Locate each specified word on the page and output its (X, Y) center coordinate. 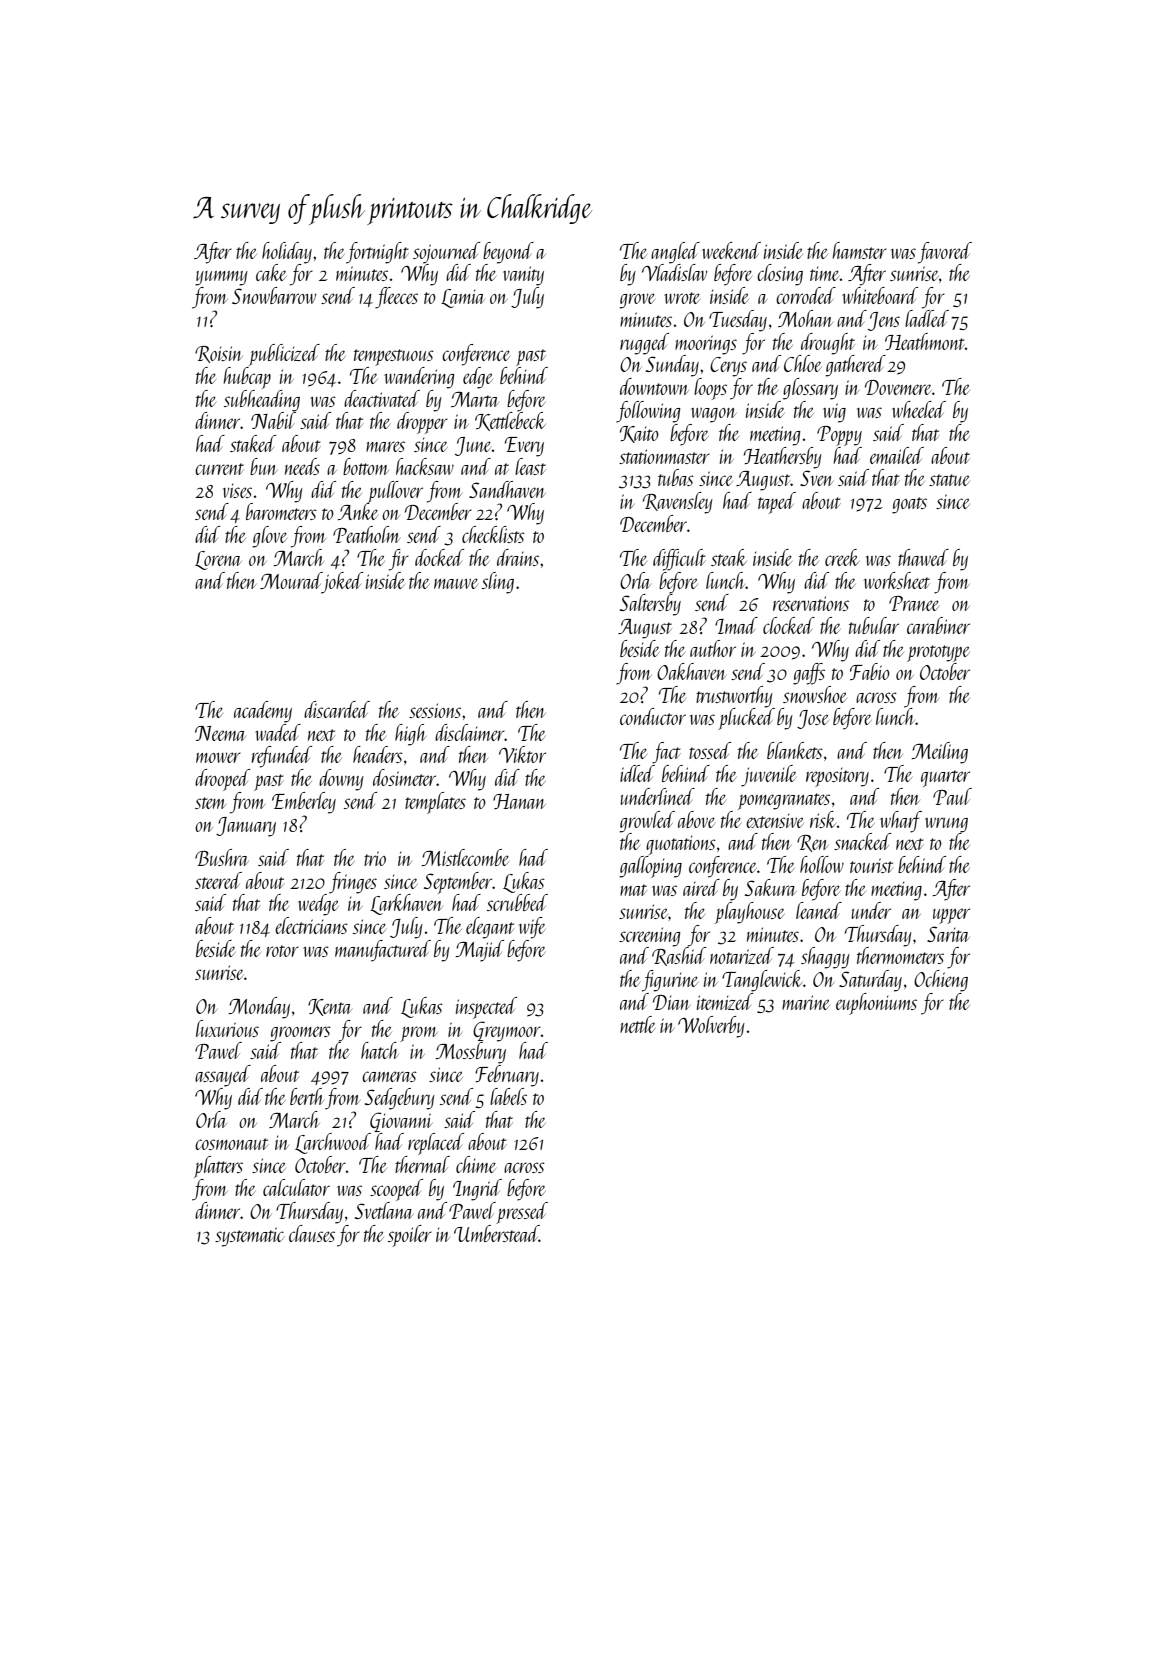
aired (701, 887)
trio (375, 858)
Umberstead (496, 1233)
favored (945, 253)
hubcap (247, 378)
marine (806, 1002)
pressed (522, 1213)
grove (637, 301)
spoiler (410, 1236)
